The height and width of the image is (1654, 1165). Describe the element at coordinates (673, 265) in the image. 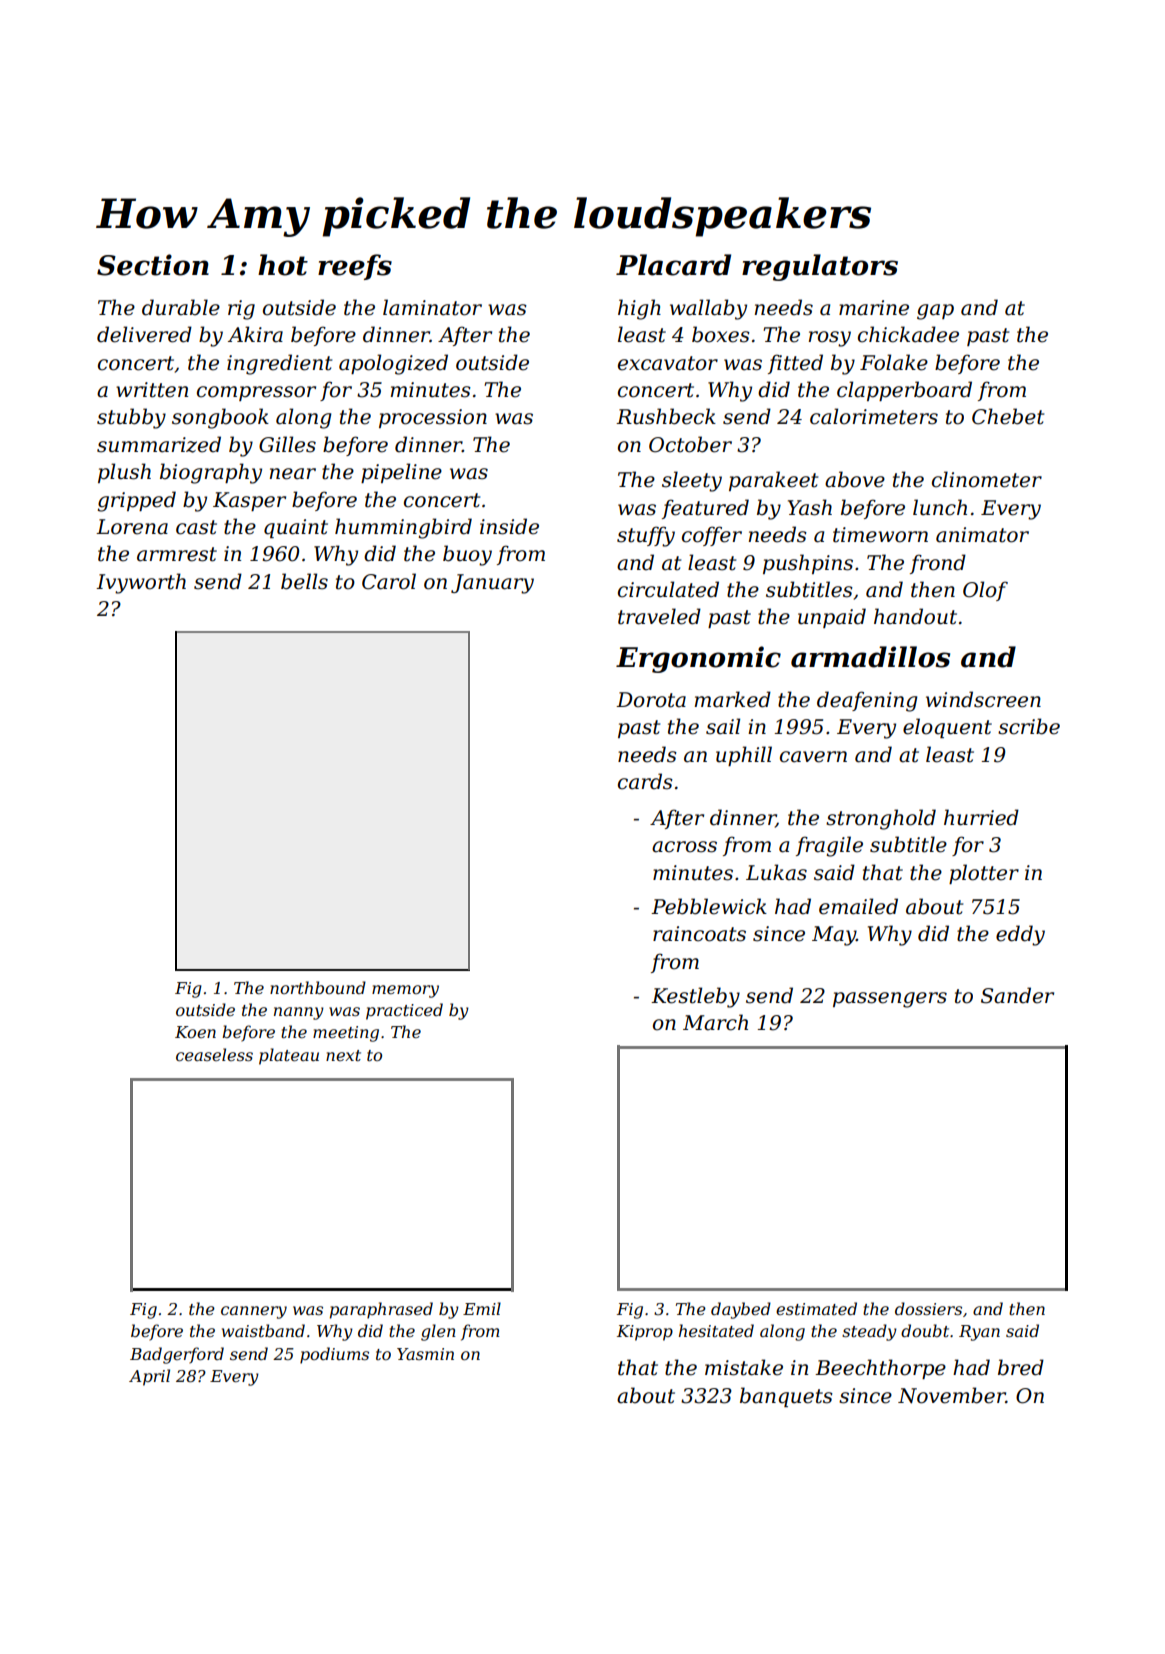

I see `Placard` at that location.
